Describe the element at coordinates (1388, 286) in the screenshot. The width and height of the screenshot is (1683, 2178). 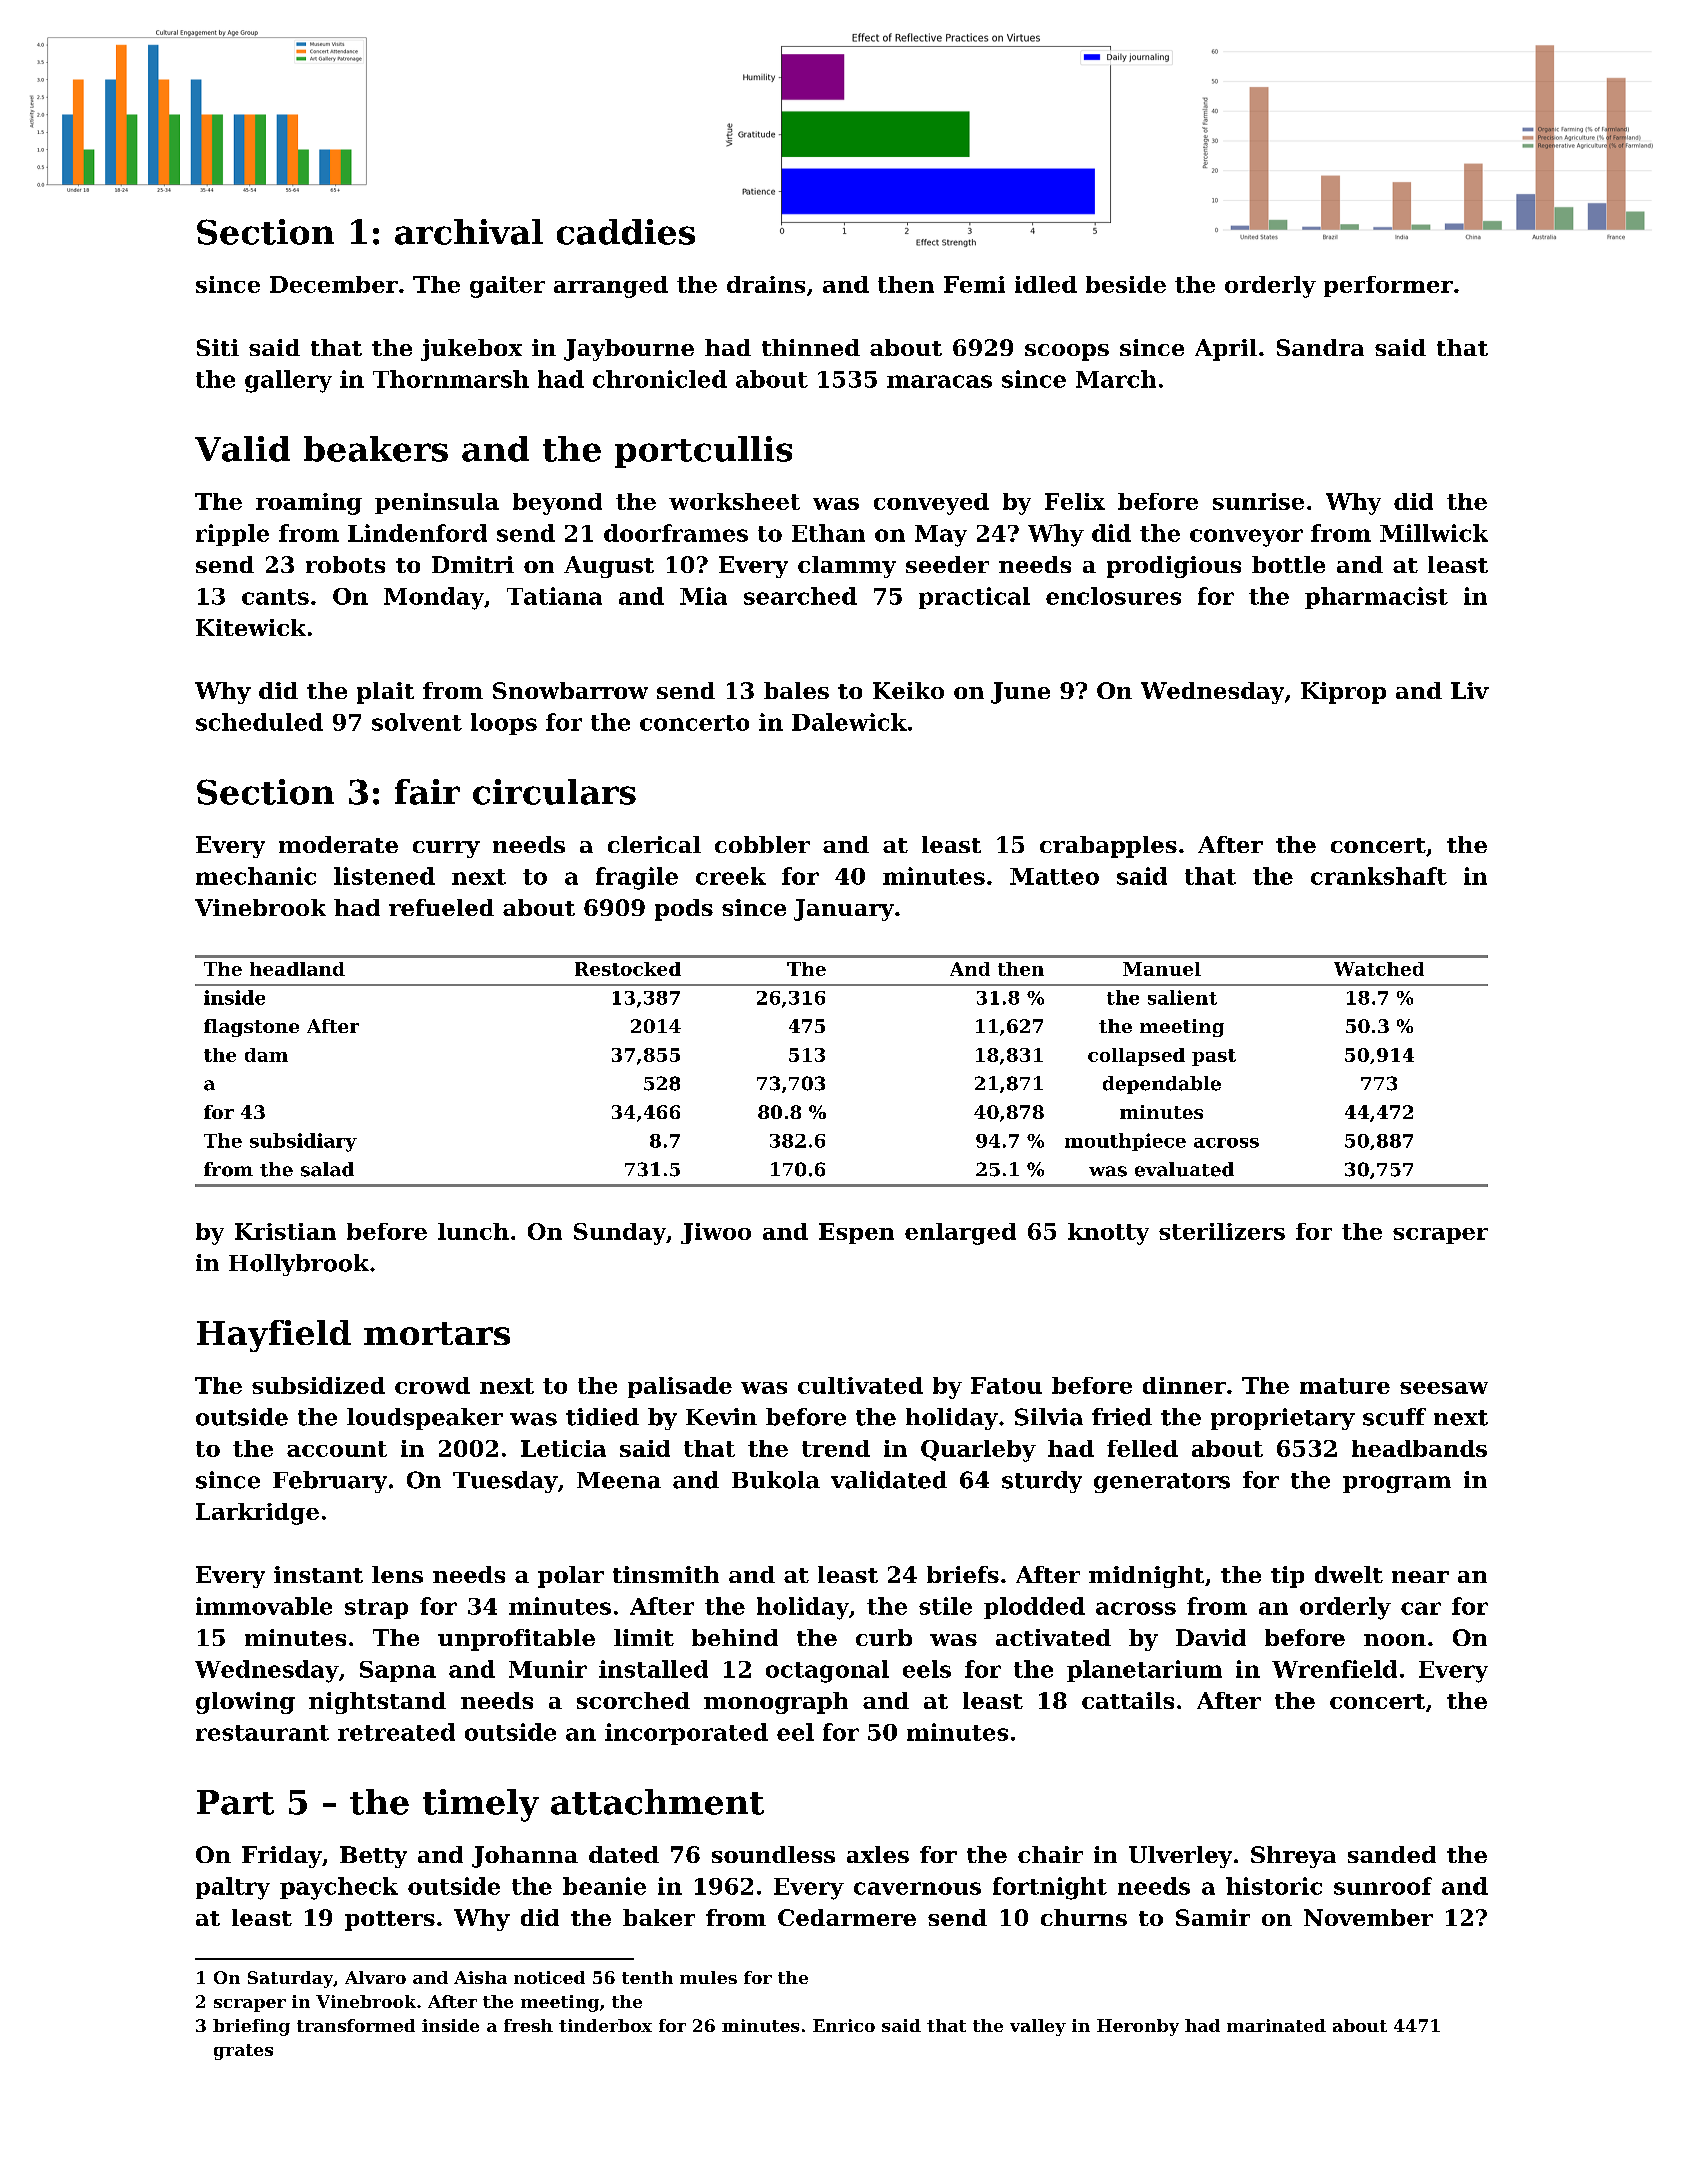
I see `performer` at that location.
